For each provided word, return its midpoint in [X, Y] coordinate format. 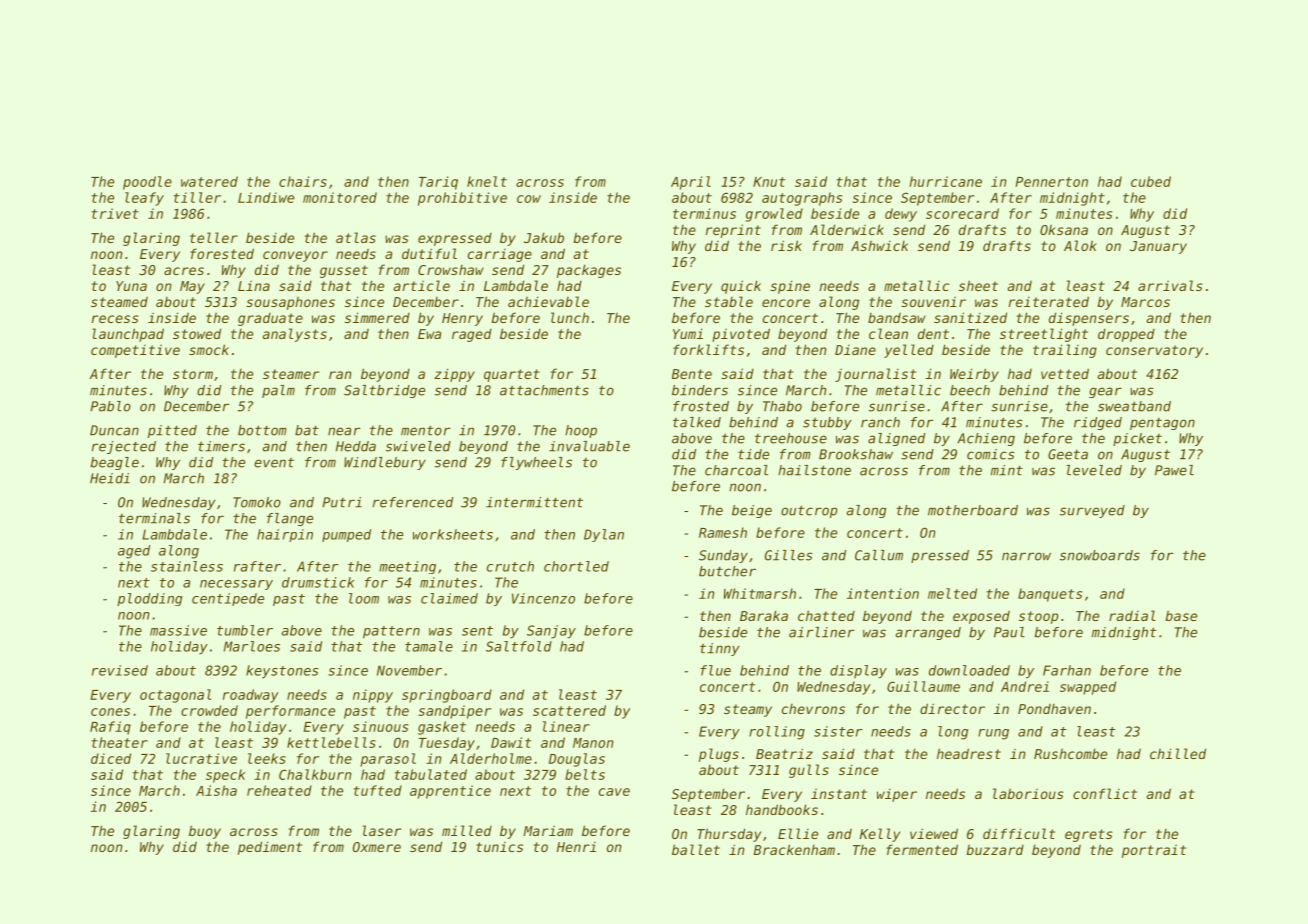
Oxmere [377, 847]
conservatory [1154, 351]
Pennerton [1051, 182]
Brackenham [794, 849]
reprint [733, 231]
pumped [346, 535]
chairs [303, 181]
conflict [1105, 793]
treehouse [791, 438]
